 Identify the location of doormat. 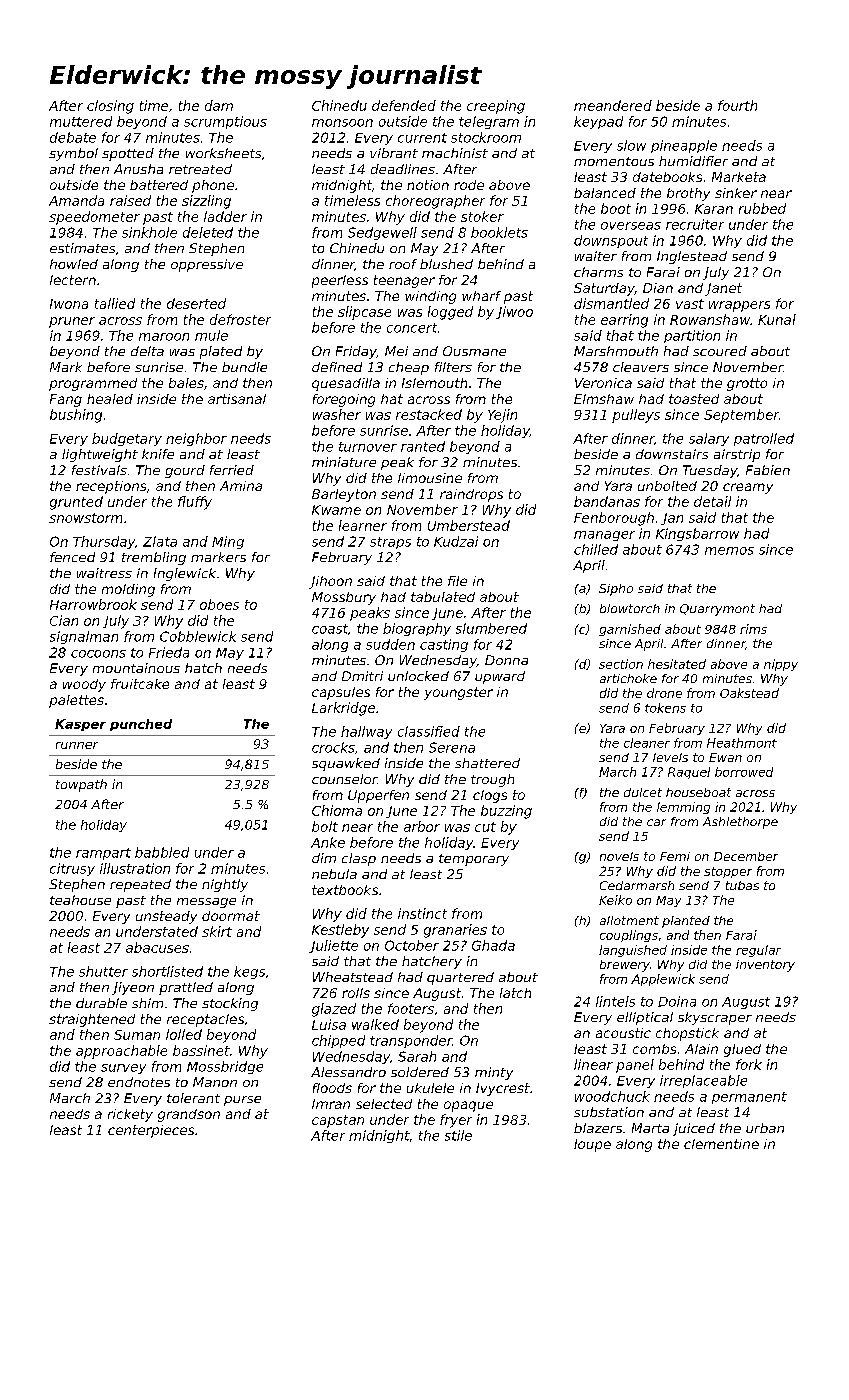
(231, 916).
